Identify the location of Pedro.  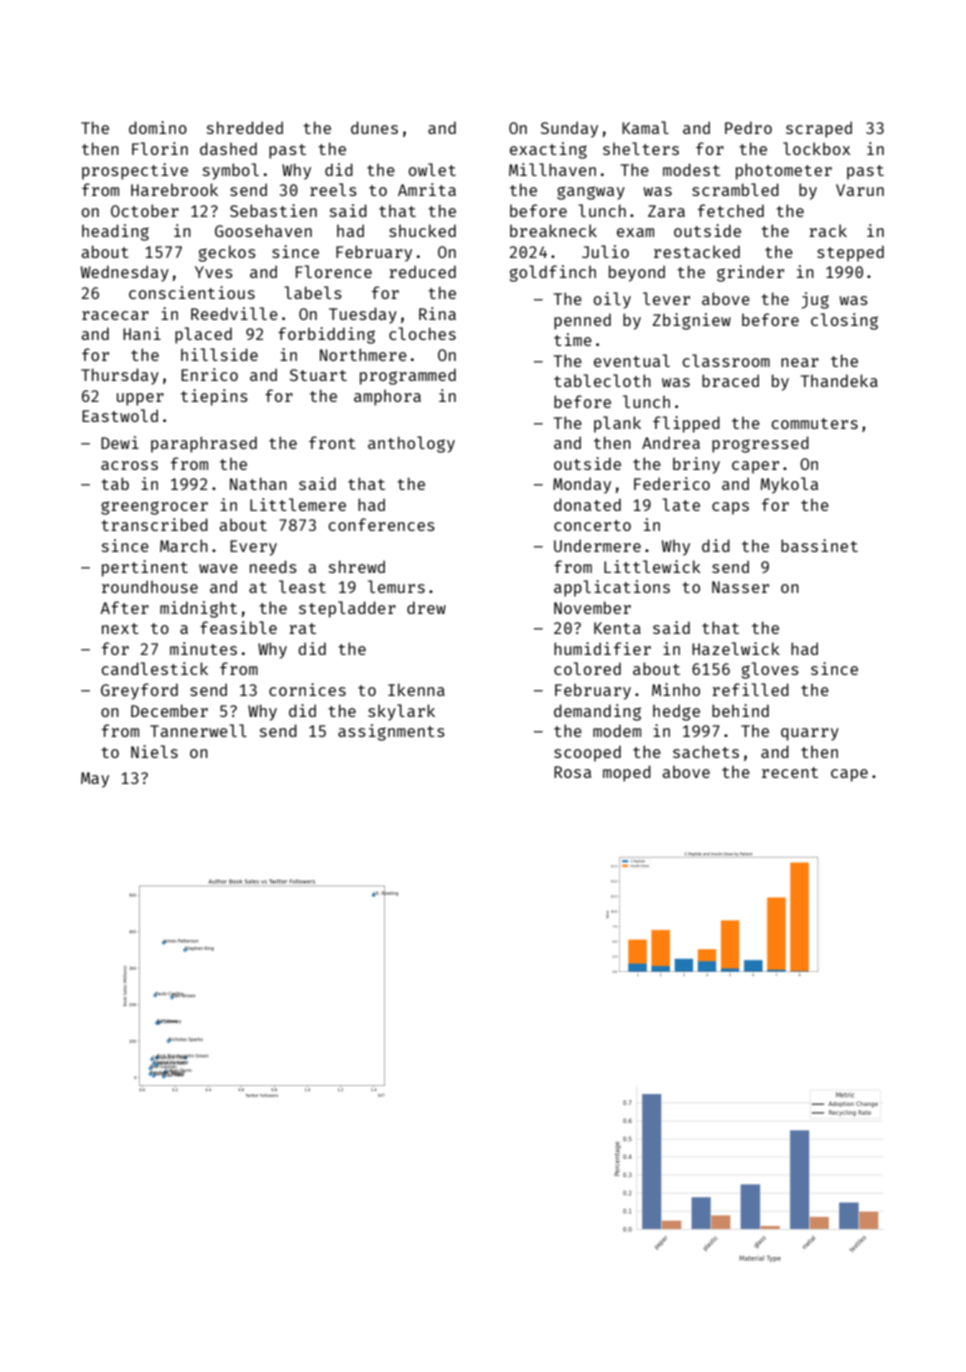
(748, 127).
